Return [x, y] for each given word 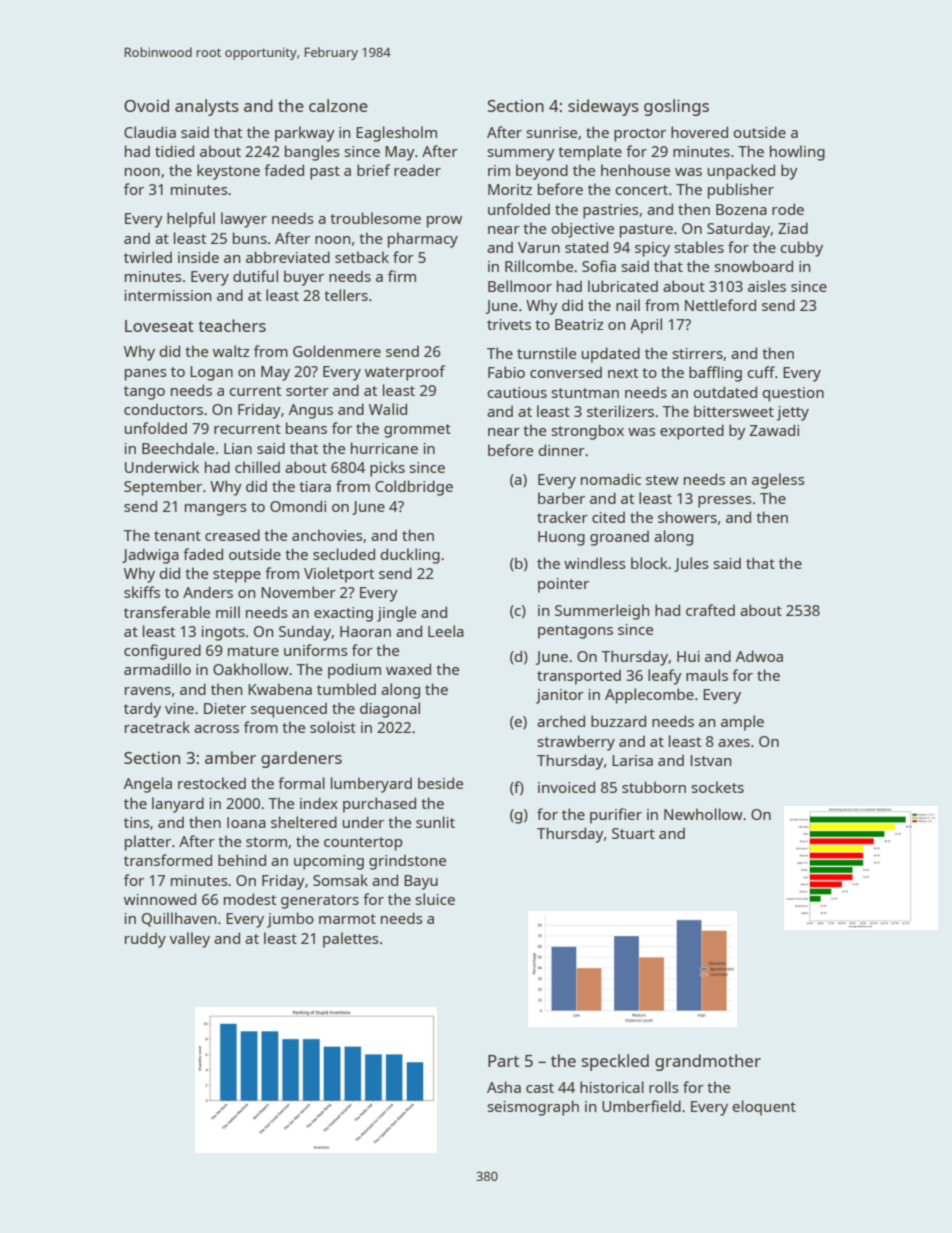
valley [190, 940]
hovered [699, 132]
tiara [315, 486]
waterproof [405, 373]
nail [628, 305]
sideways [603, 107]
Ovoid [146, 105]
